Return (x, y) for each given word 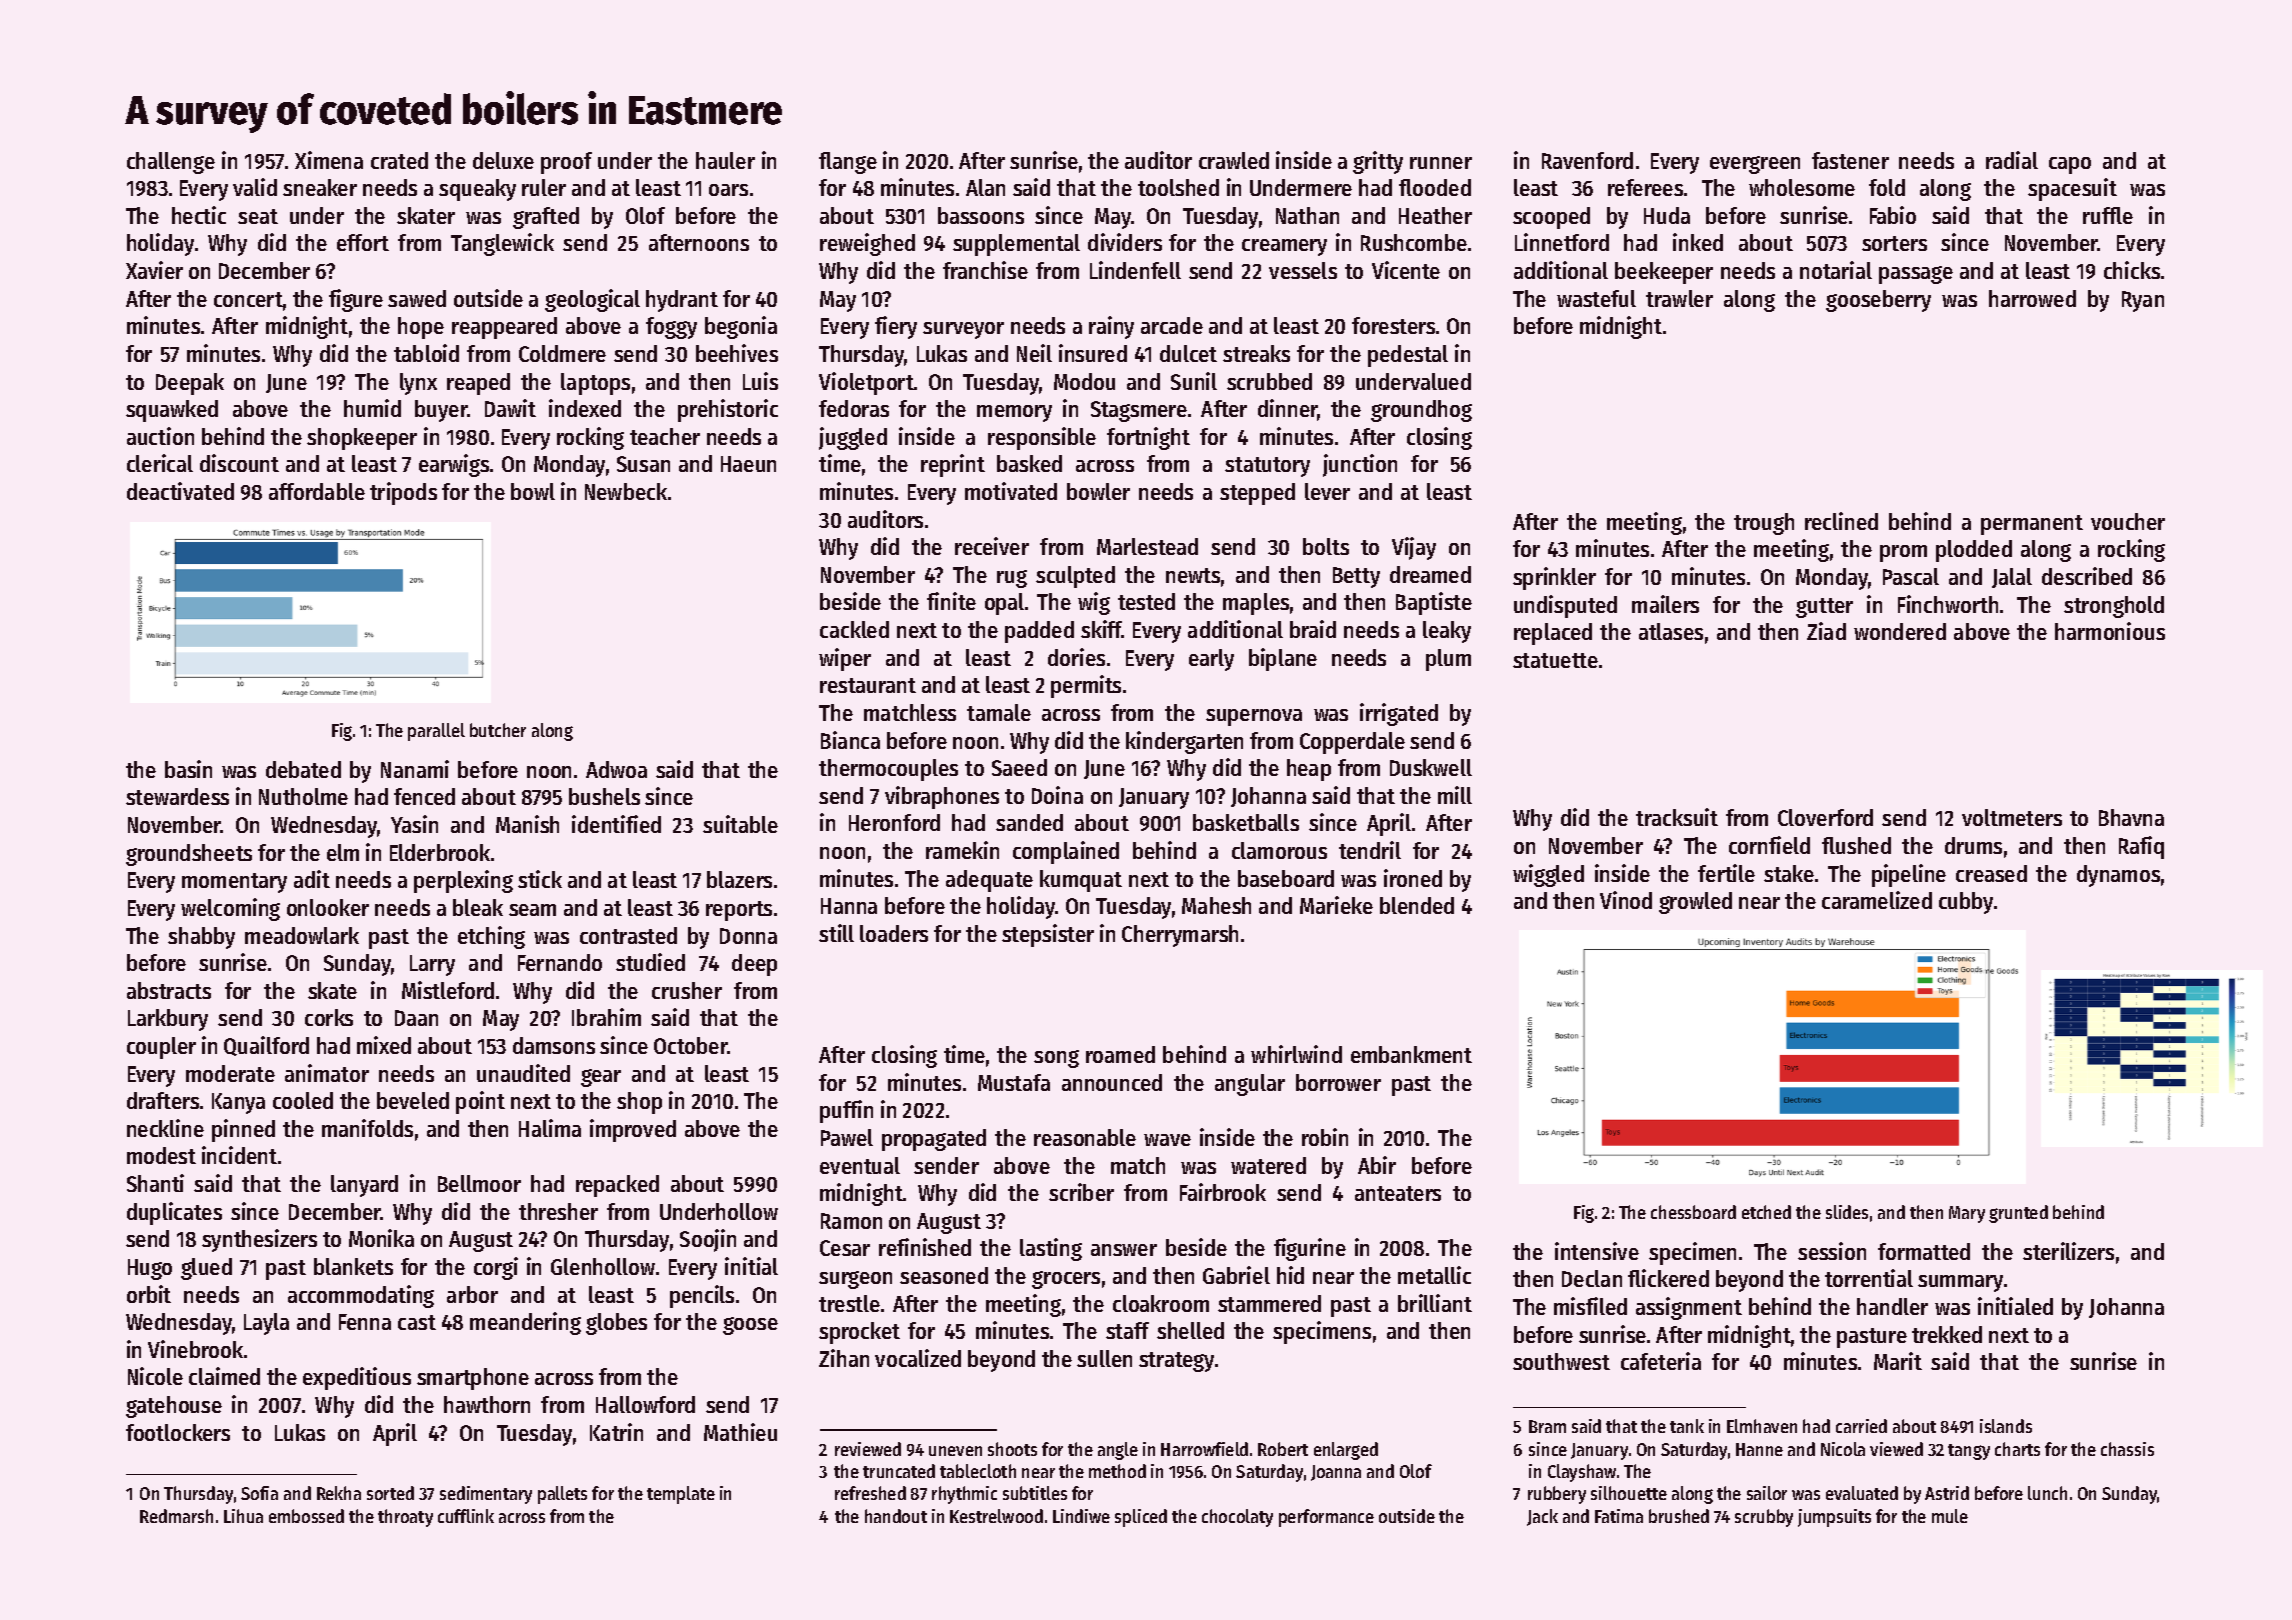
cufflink (466, 1516)
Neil (1034, 353)
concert (248, 299)
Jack (1542, 1517)
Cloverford (1825, 817)
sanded (1029, 822)
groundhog (1421, 411)
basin (188, 769)
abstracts (169, 990)
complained (1066, 852)
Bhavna (2131, 817)
